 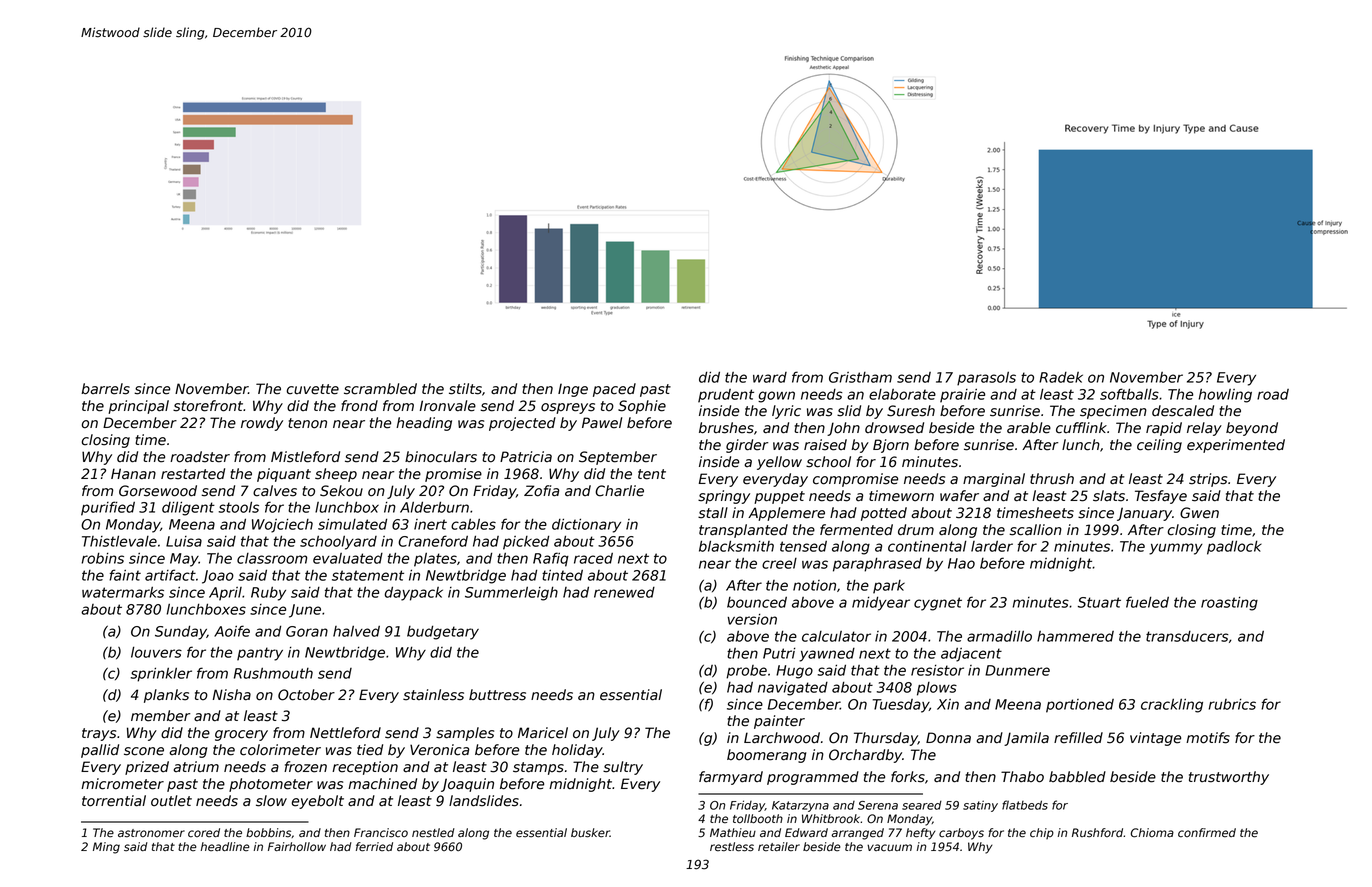 I want to click on strips, so click(x=1208, y=480).
